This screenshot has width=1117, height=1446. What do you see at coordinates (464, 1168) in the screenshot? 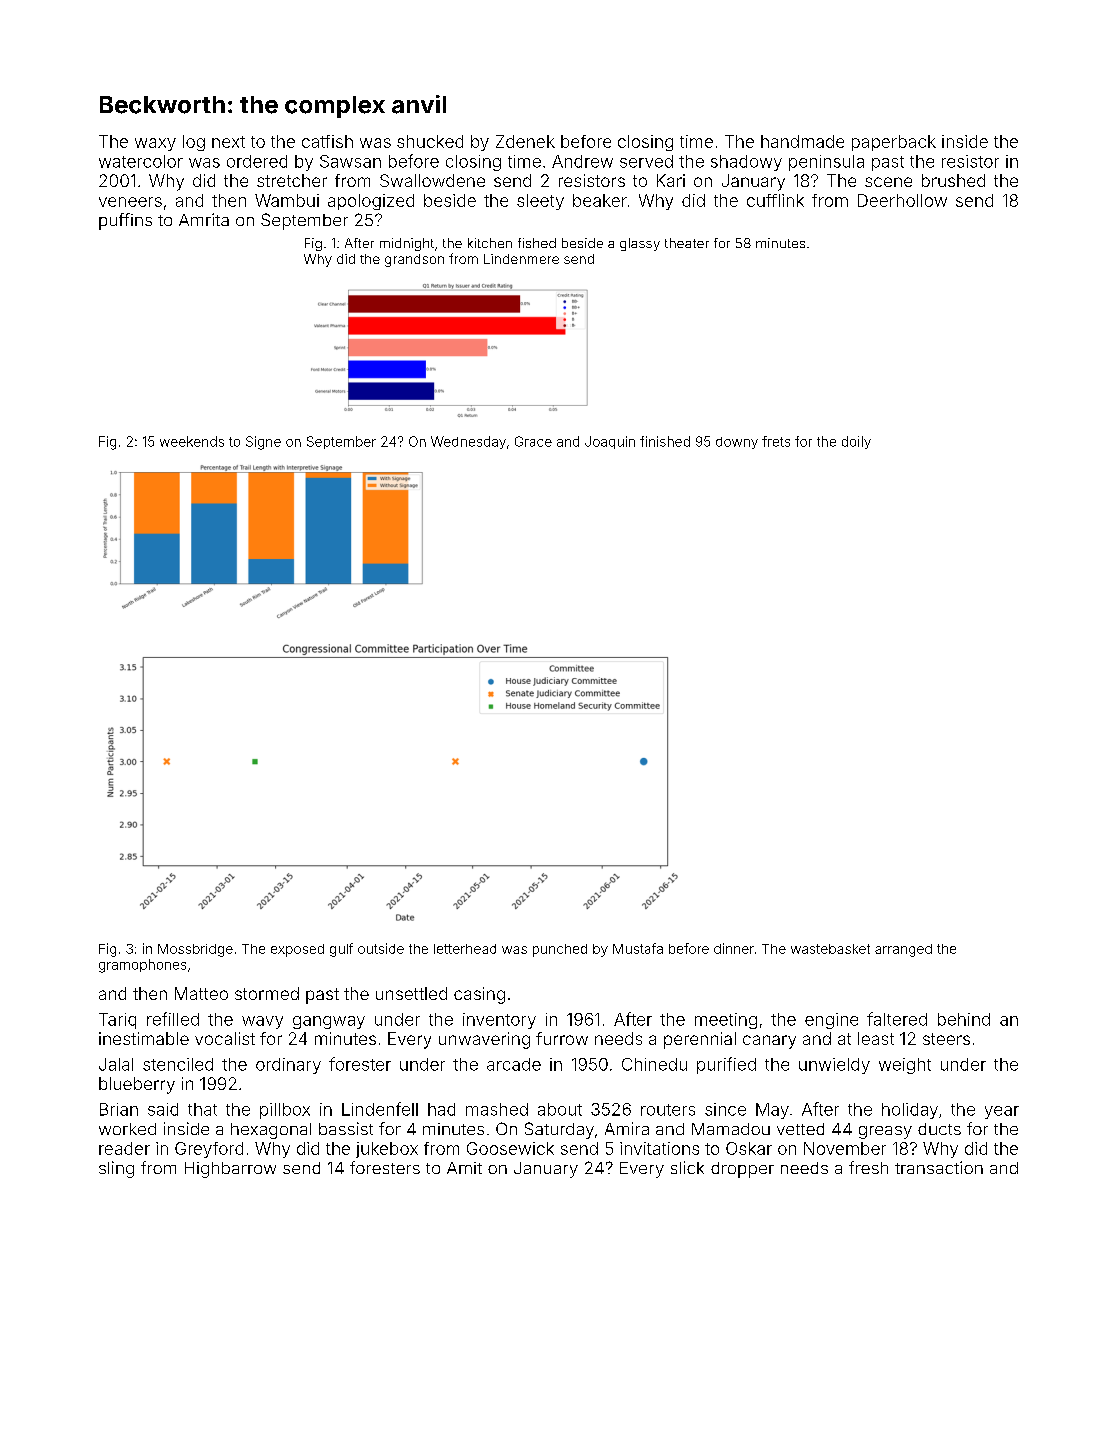
I see `Amit` at bounding box center [464, 1168].
